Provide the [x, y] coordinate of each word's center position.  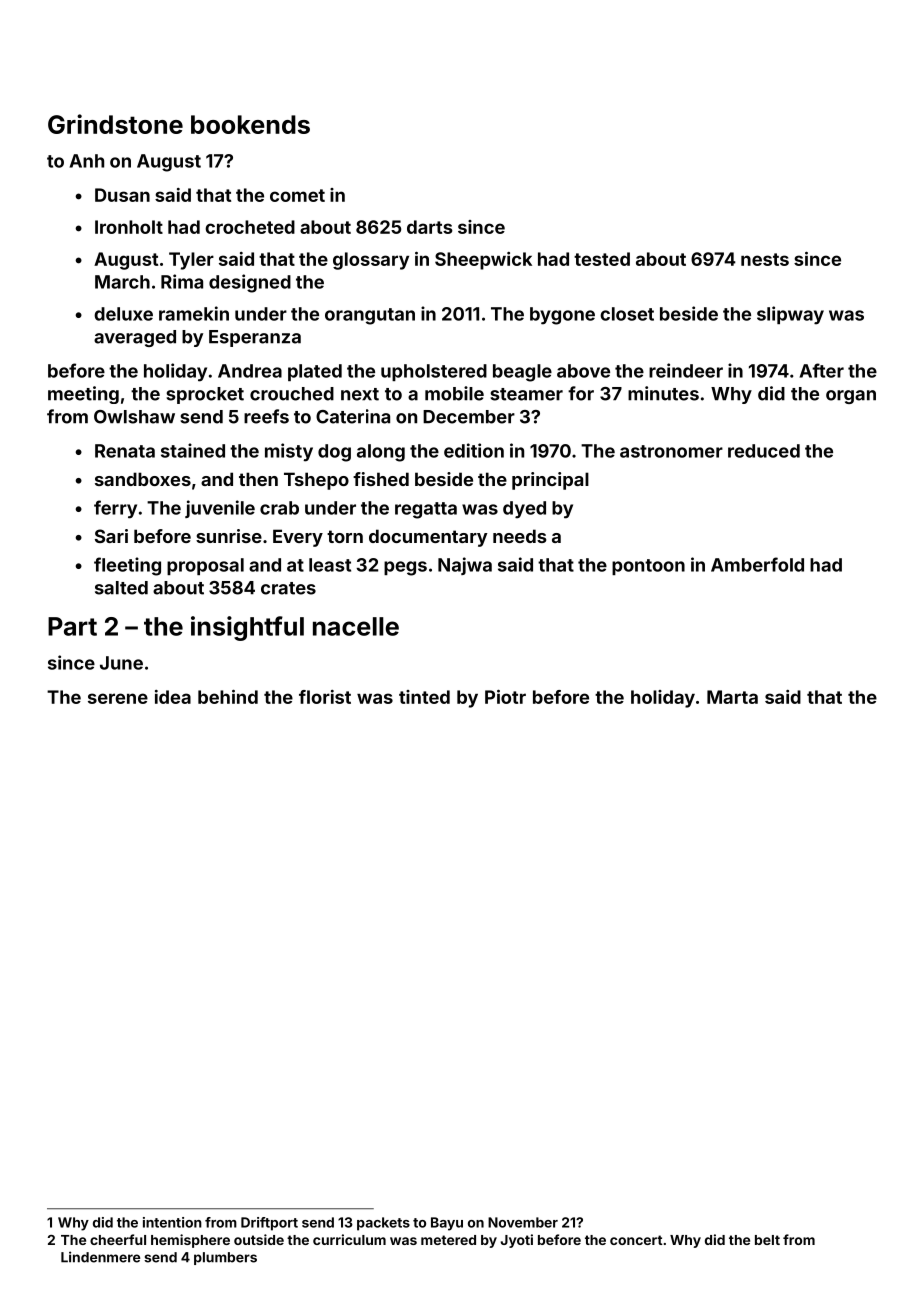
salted [121, 588]
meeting [83, 395]
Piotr [505, 697]
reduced [764, 451]
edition [474, 450]
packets [383, 1224]
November [523, 1222]
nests [765, 259]
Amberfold [757, 564]
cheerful [118, 1239]
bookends [250, 124]
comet [297, 195]
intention [172, 1222]
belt [767, 1240]
